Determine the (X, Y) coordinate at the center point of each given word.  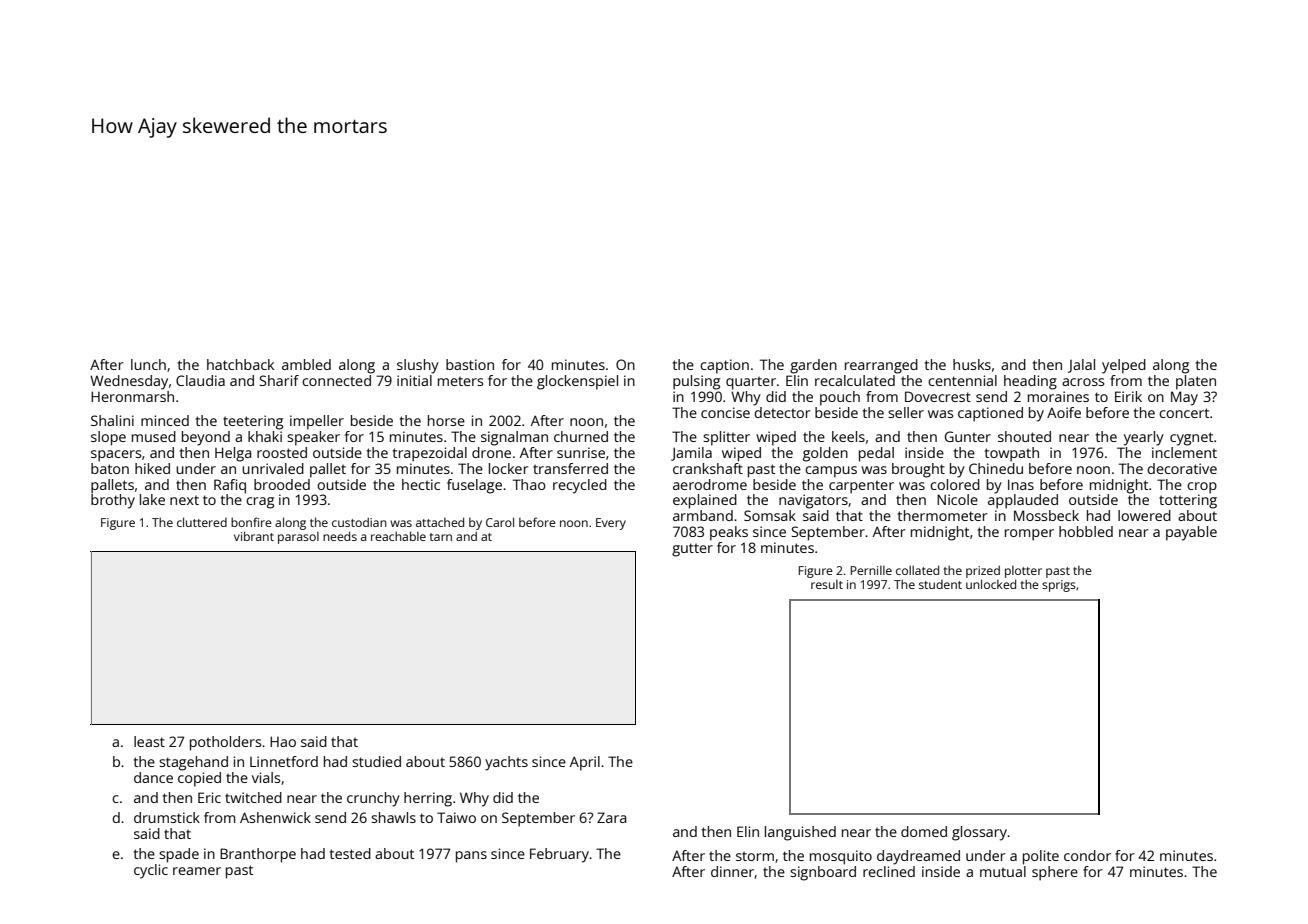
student (940, 584)
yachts (506, 763)
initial (414, 380)
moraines (1058, 396)
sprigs (1059, 586)
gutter (692, 550)
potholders (225, 743)
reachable (398, 536)
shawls (393, 817)
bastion (470, 364)
